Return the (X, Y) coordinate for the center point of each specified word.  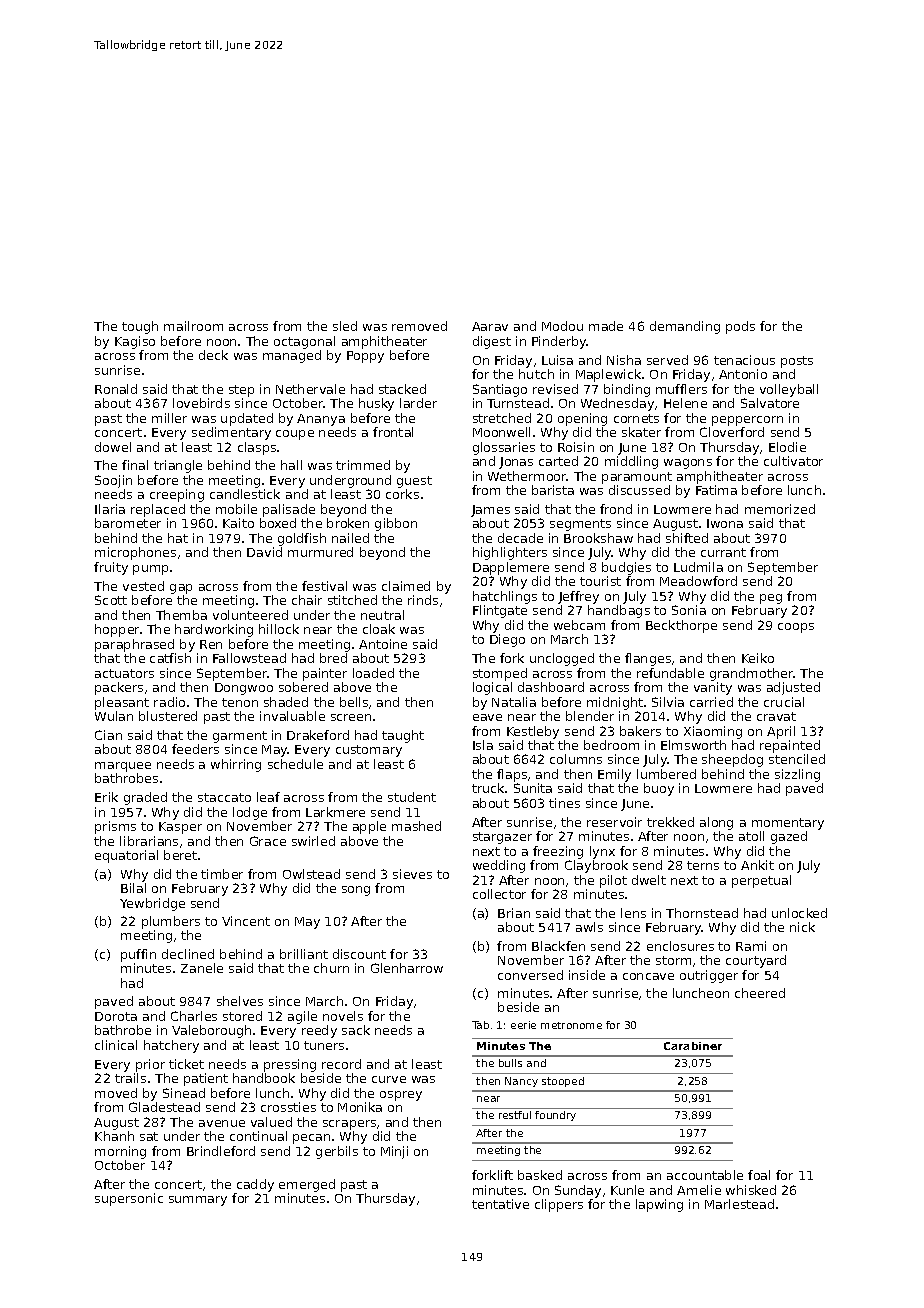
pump (150, 570)
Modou (562, 326)
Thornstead (702, 913)
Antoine (383, 644)
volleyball (789, 390)
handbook (264, 1078)
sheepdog (732, 760)
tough (140, 327)
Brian (514, 913)
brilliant (304, 954)
